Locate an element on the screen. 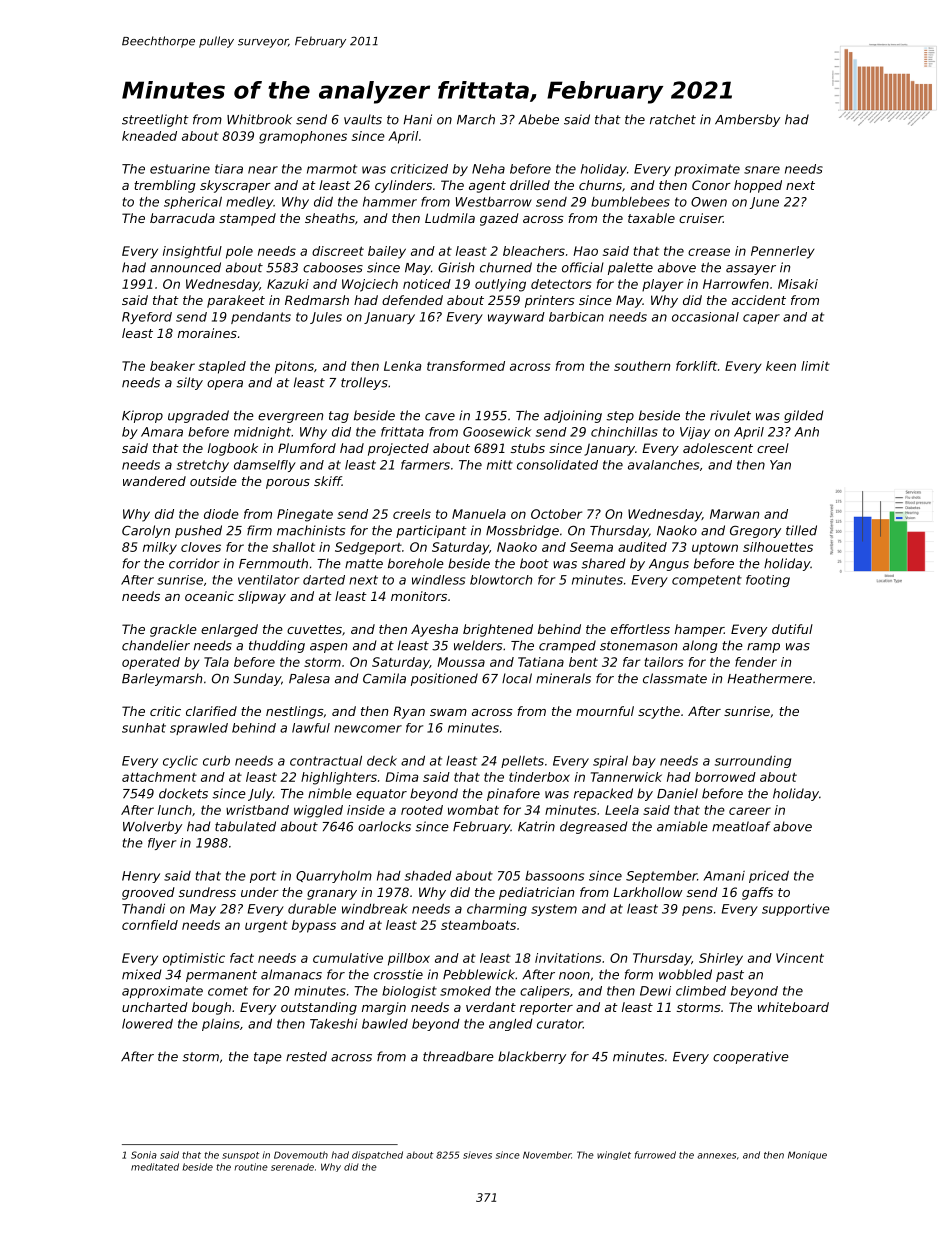  sheaths is located at coordinates (330, 218).
